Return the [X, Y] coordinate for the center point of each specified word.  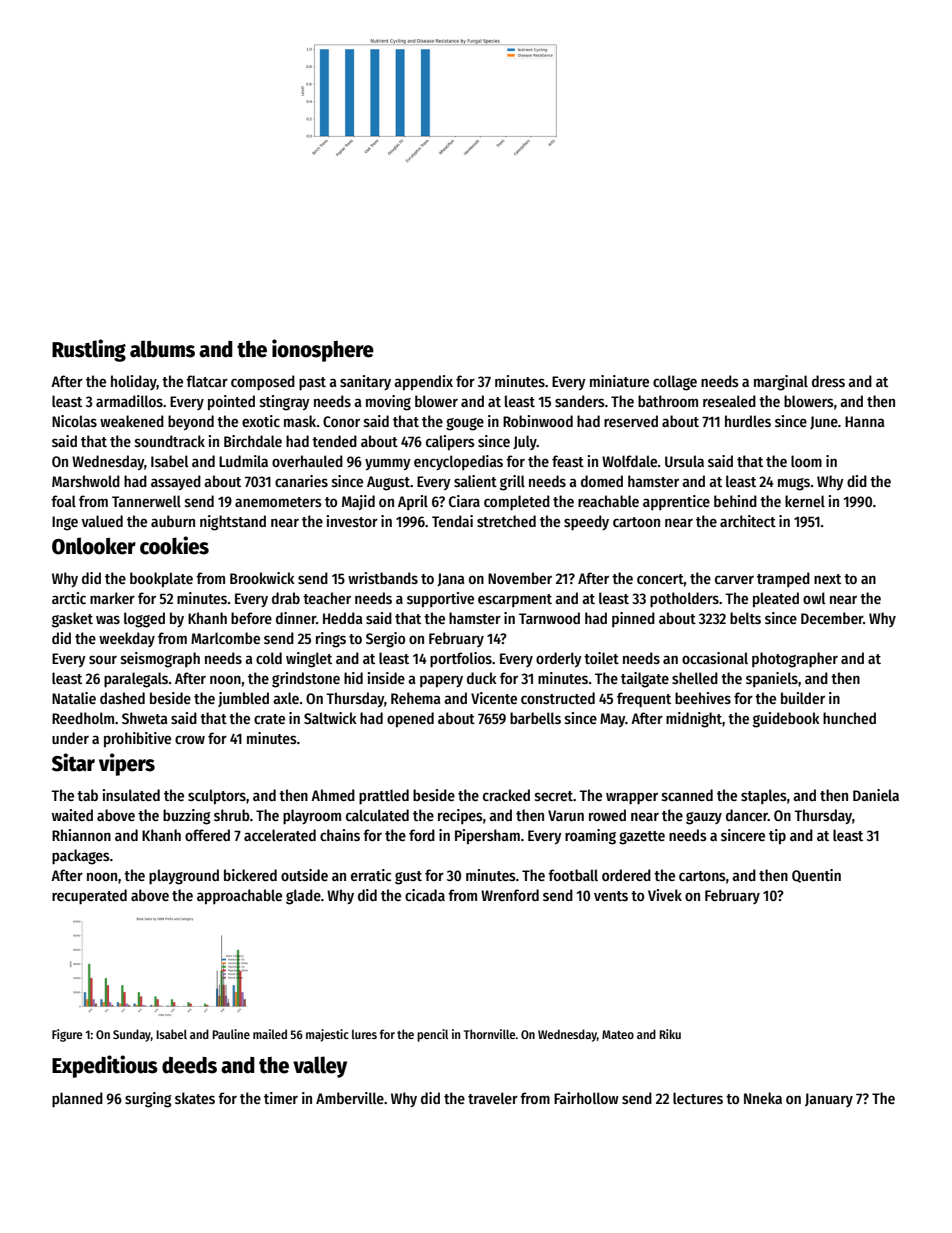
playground [184, 877]
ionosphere [323, 350]
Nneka [763, 1098]
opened [410, 720]
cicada [425, 895]
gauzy [704, 818]
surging [148, 1100]
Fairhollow [586, 1098]
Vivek [665, 895]
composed [263, 383]
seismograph [160, 660]
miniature [619, 381]
